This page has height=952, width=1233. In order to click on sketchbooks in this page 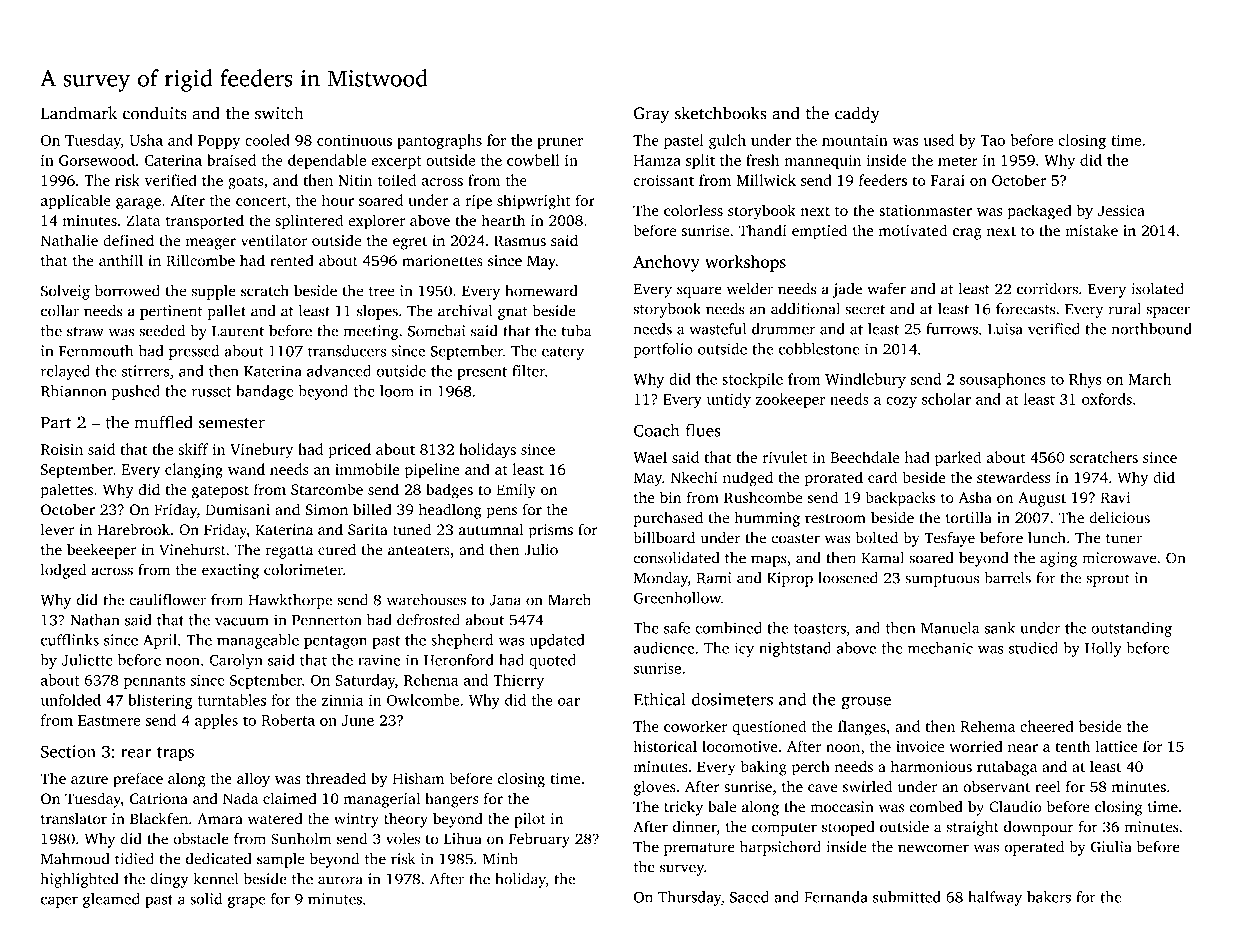, I will do `click(721, 113)`.
